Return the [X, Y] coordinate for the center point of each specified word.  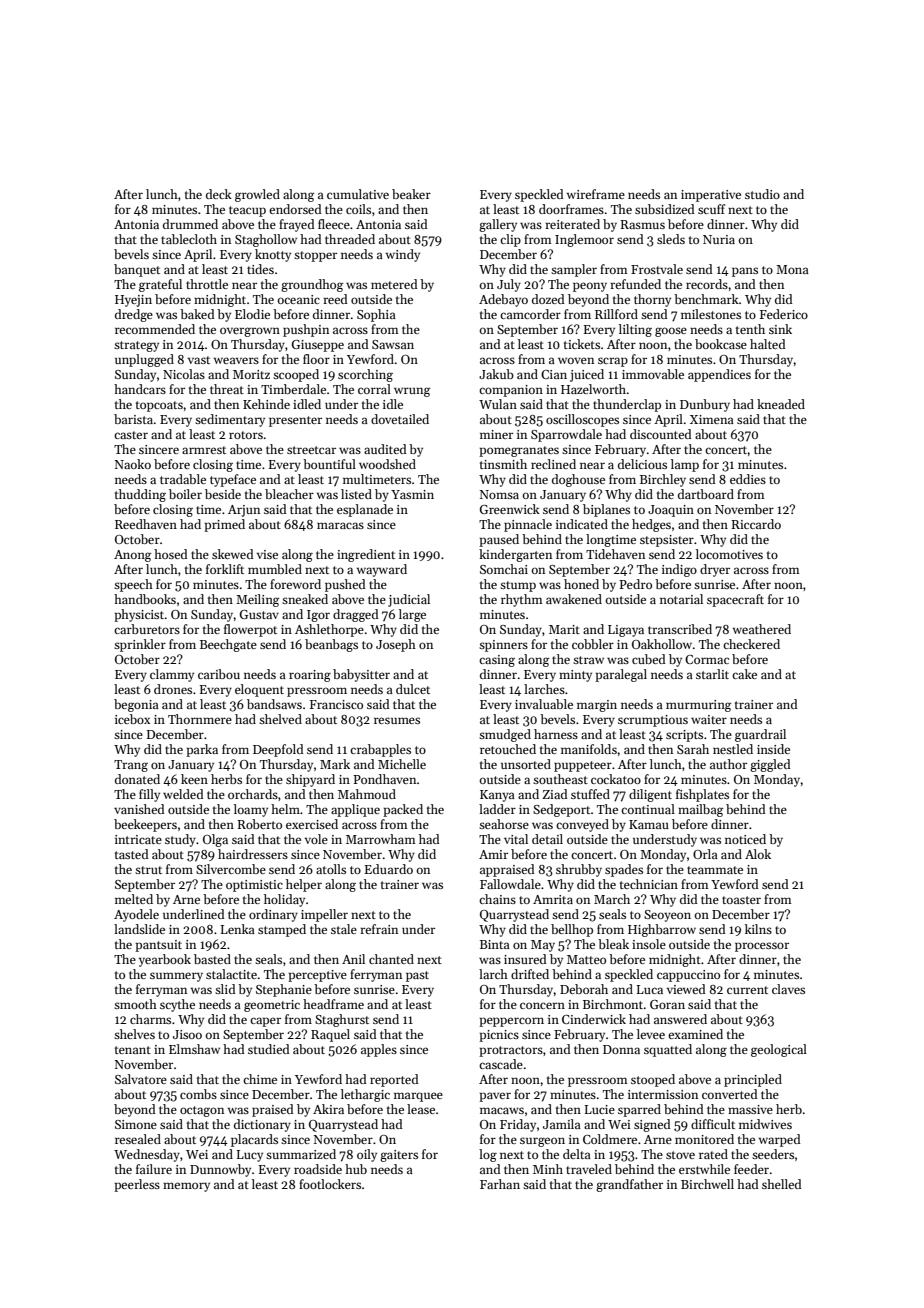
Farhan [500, 1184]
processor [762, 947]
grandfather [629, 1185]
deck [219, 194]
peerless [137, 1185]
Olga [215, 840]
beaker [411, 194]
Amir [493, 854]
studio [762, 194]
